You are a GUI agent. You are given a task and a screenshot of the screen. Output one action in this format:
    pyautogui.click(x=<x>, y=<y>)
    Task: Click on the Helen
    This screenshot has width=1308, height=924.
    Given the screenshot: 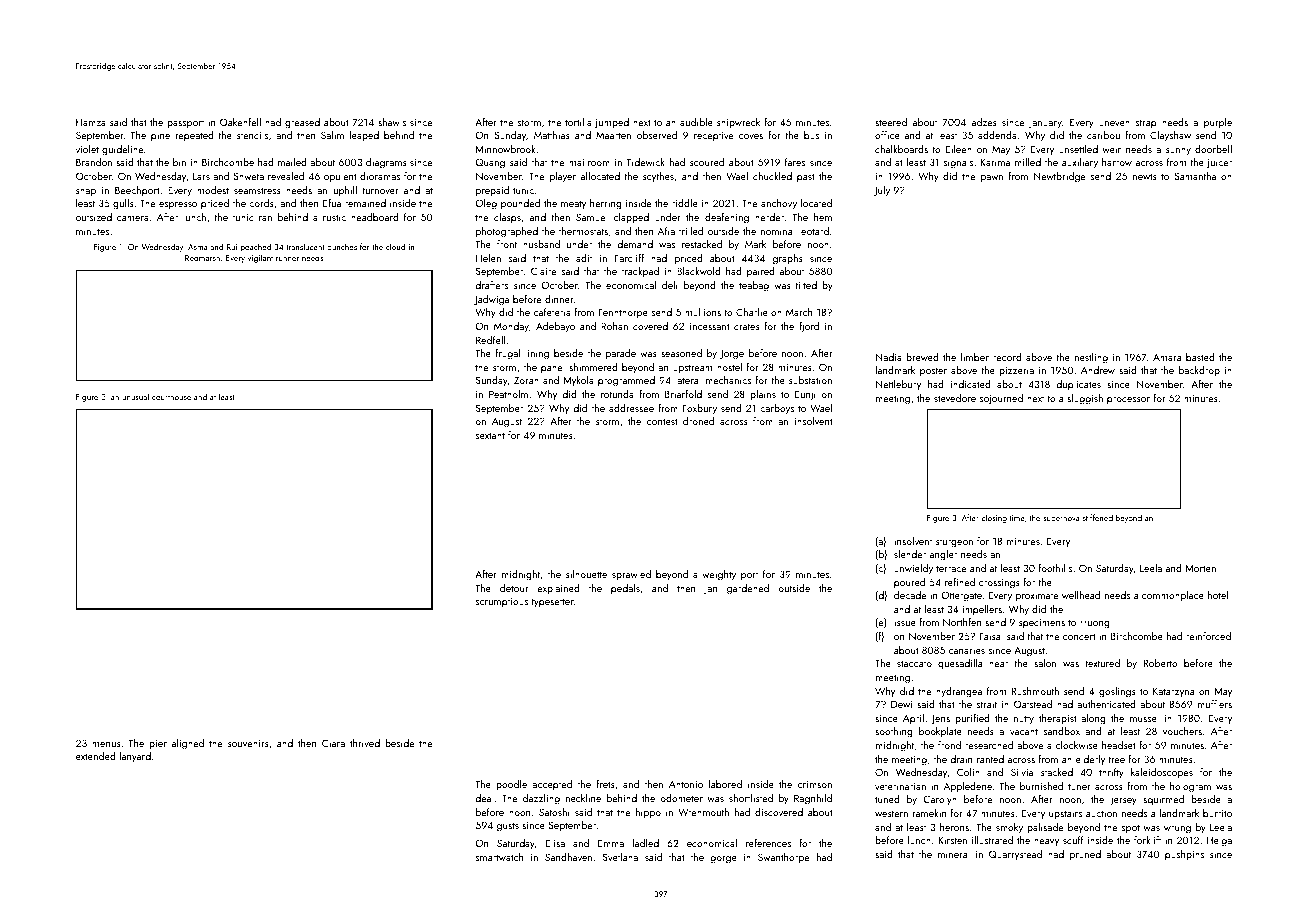 What is the action you would take?
    pyautogui.click(x=488, y=258)
